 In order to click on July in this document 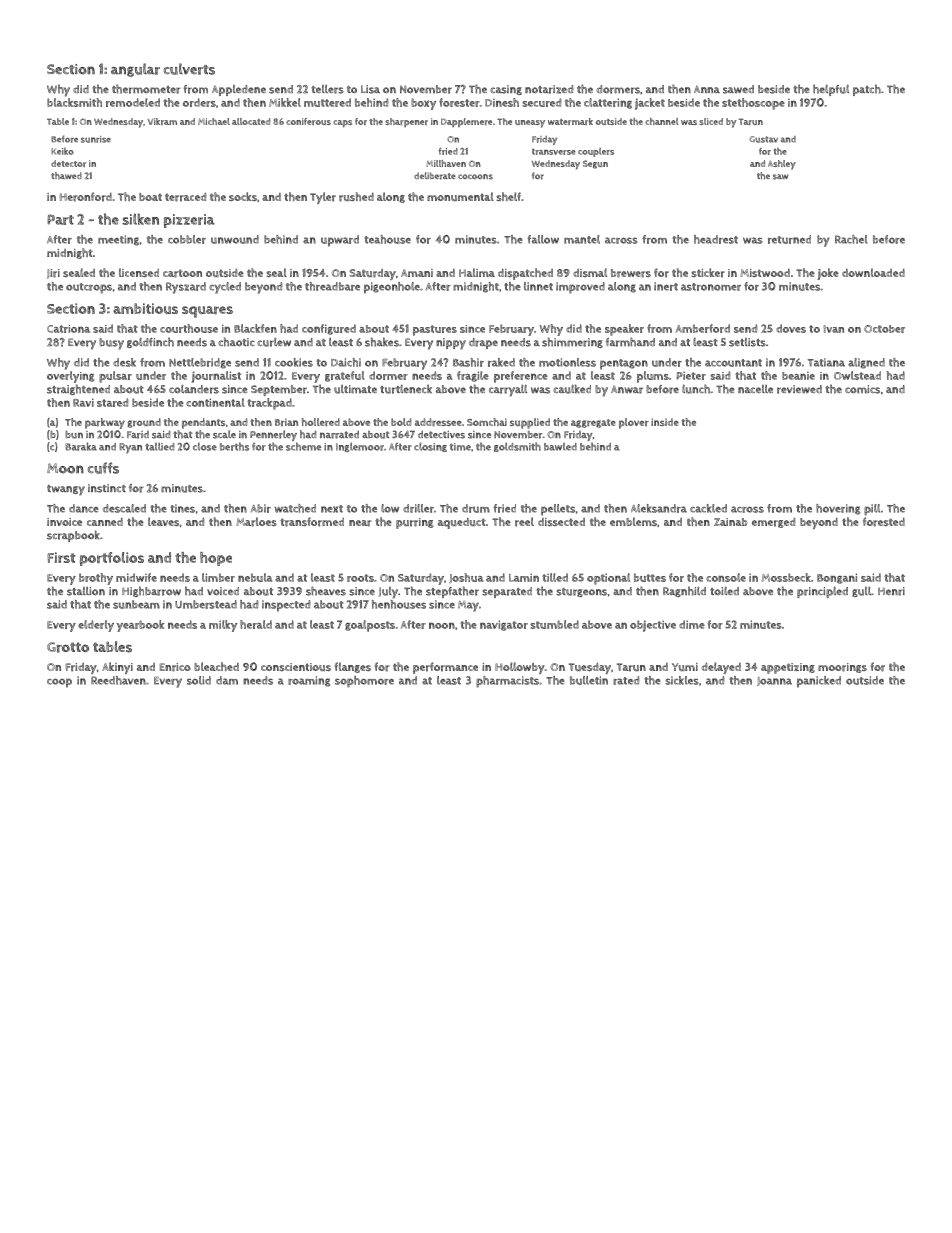, I will do `click(388, 593)`.
